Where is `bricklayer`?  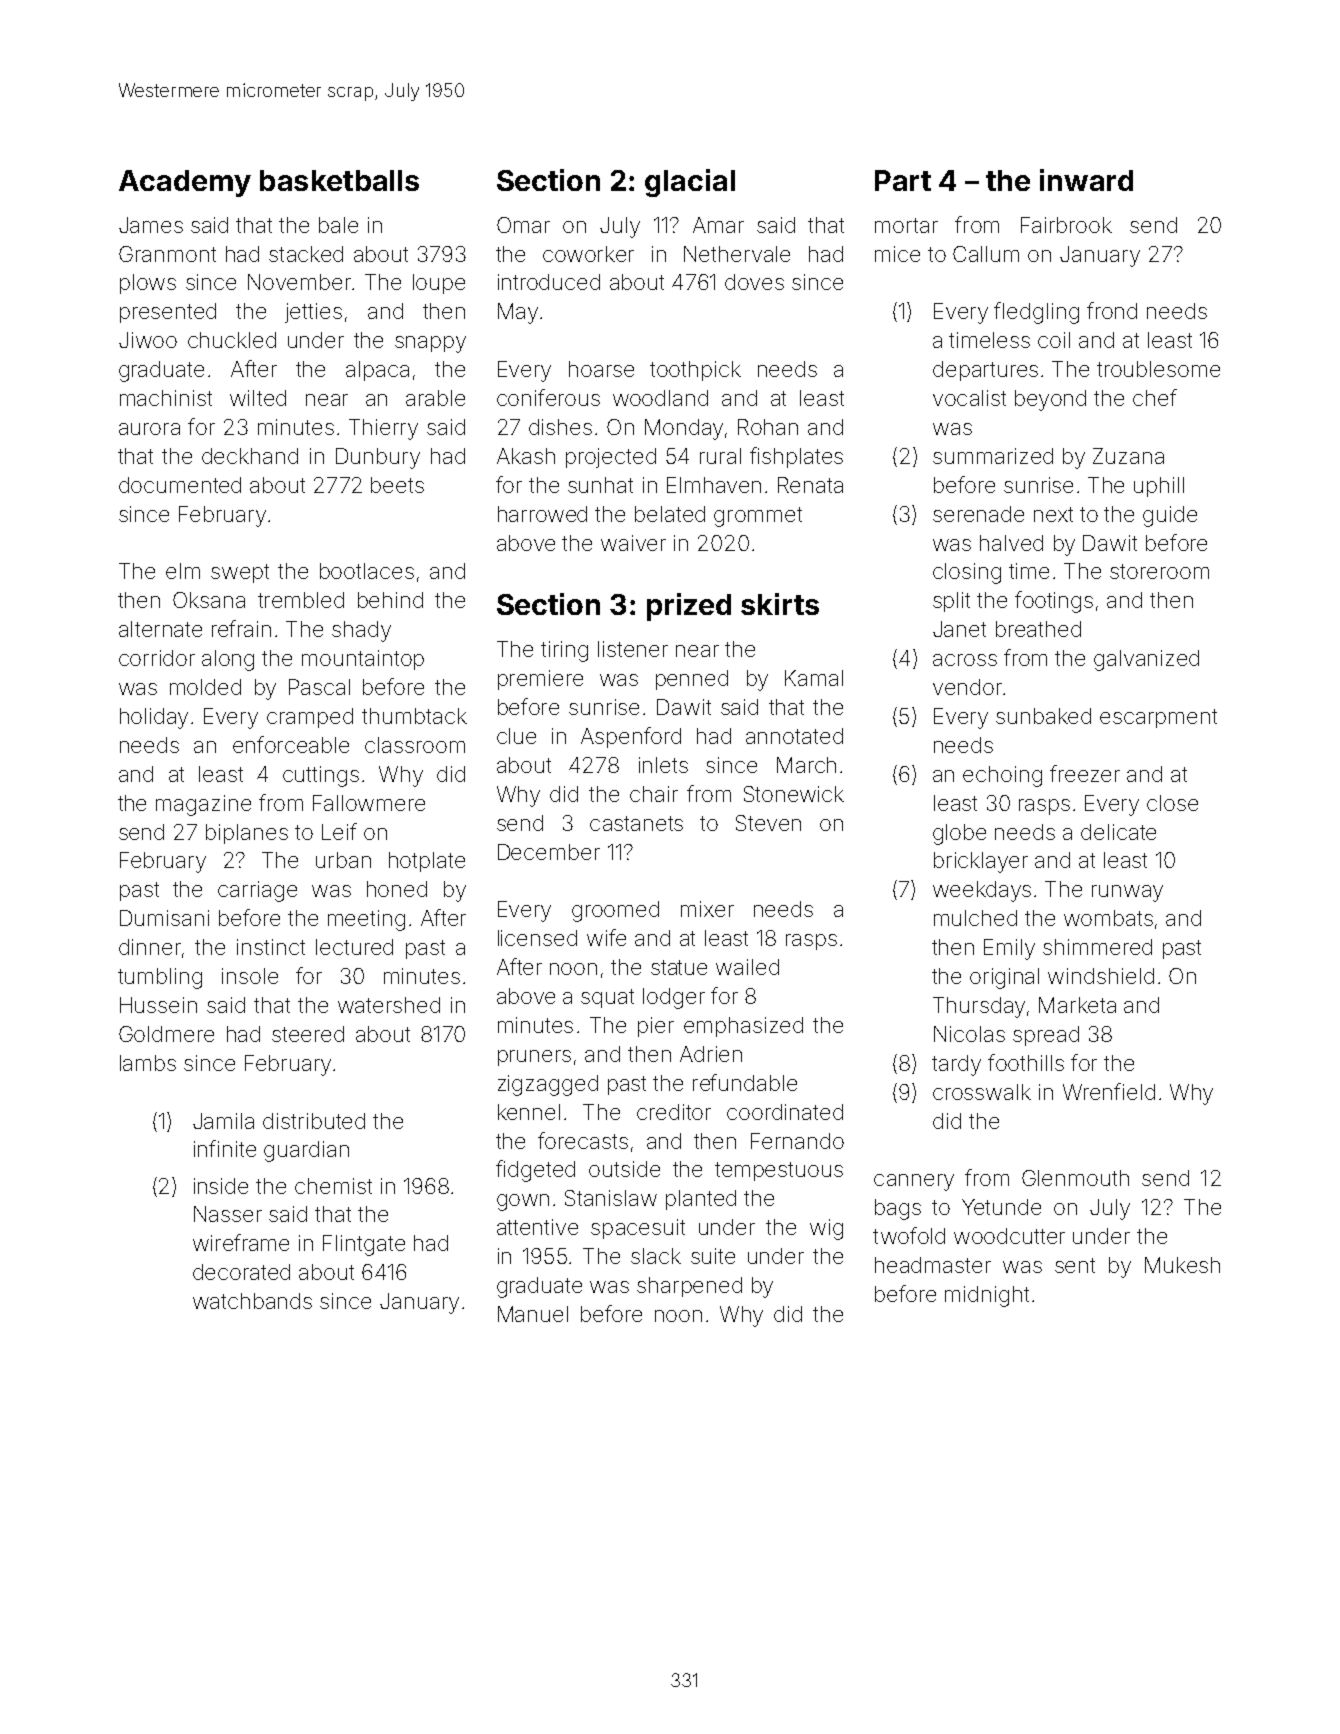
bricklayer is located at coordinates (981, 862).
